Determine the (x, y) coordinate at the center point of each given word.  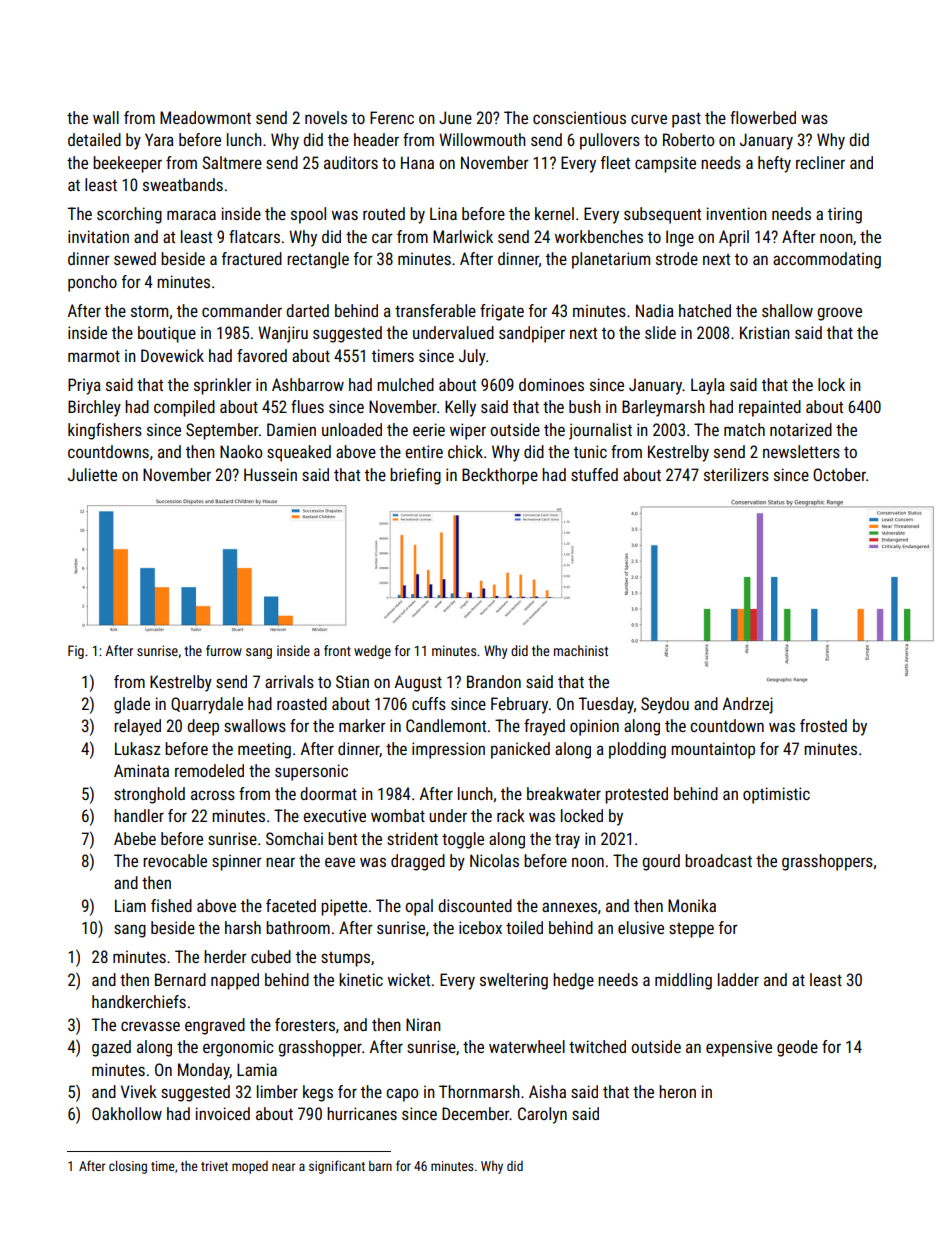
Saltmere (232, 162)
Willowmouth (482, 139)
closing (128, 1167)
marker (362, 725)
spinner (237, 862)
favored (262, 355)
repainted (770, 408)
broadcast (718, 860)
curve (649, 119)
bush (585, 406)
